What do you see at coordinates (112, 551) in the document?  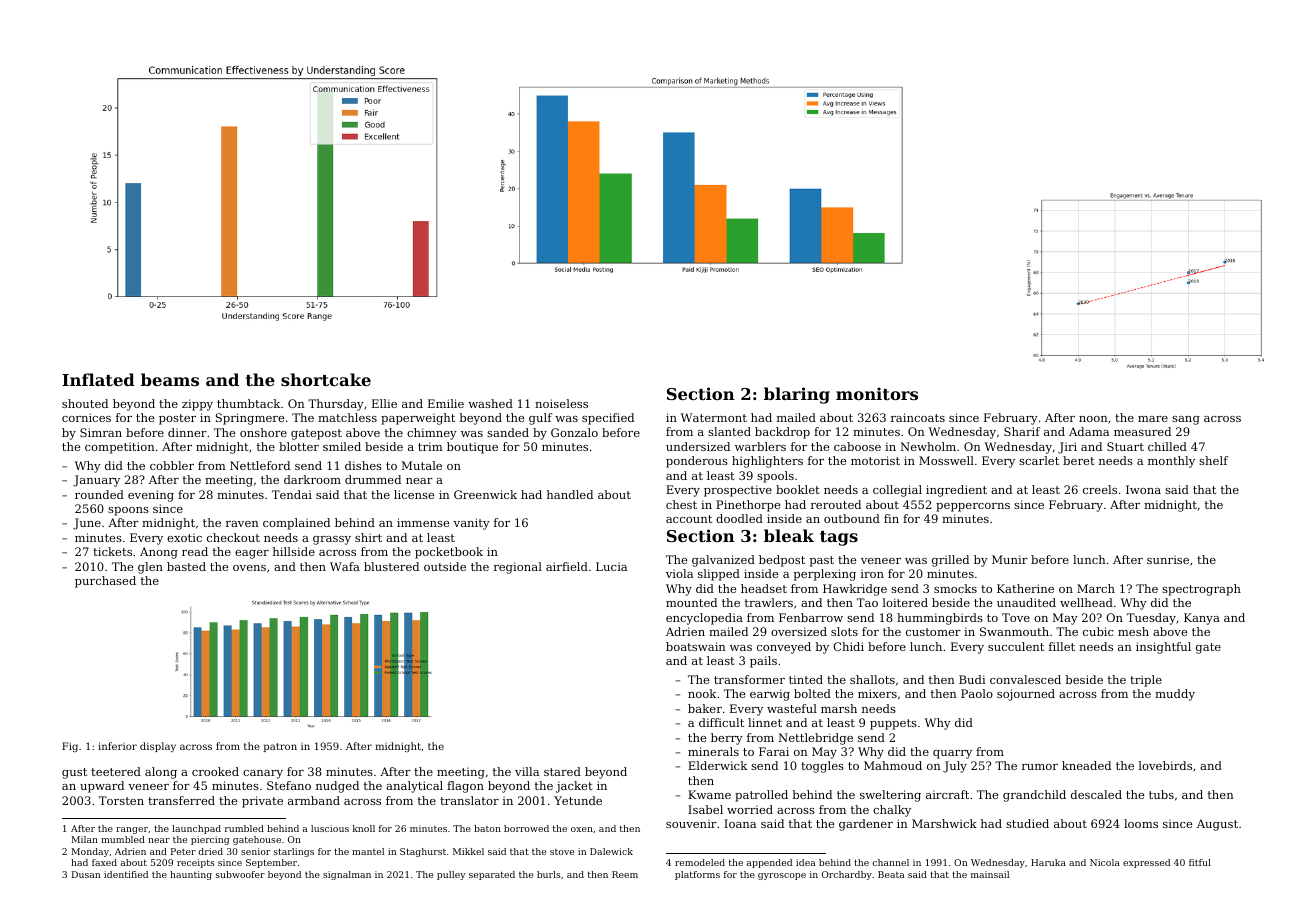 I see `tickets` at bounding box center [112, 551].
